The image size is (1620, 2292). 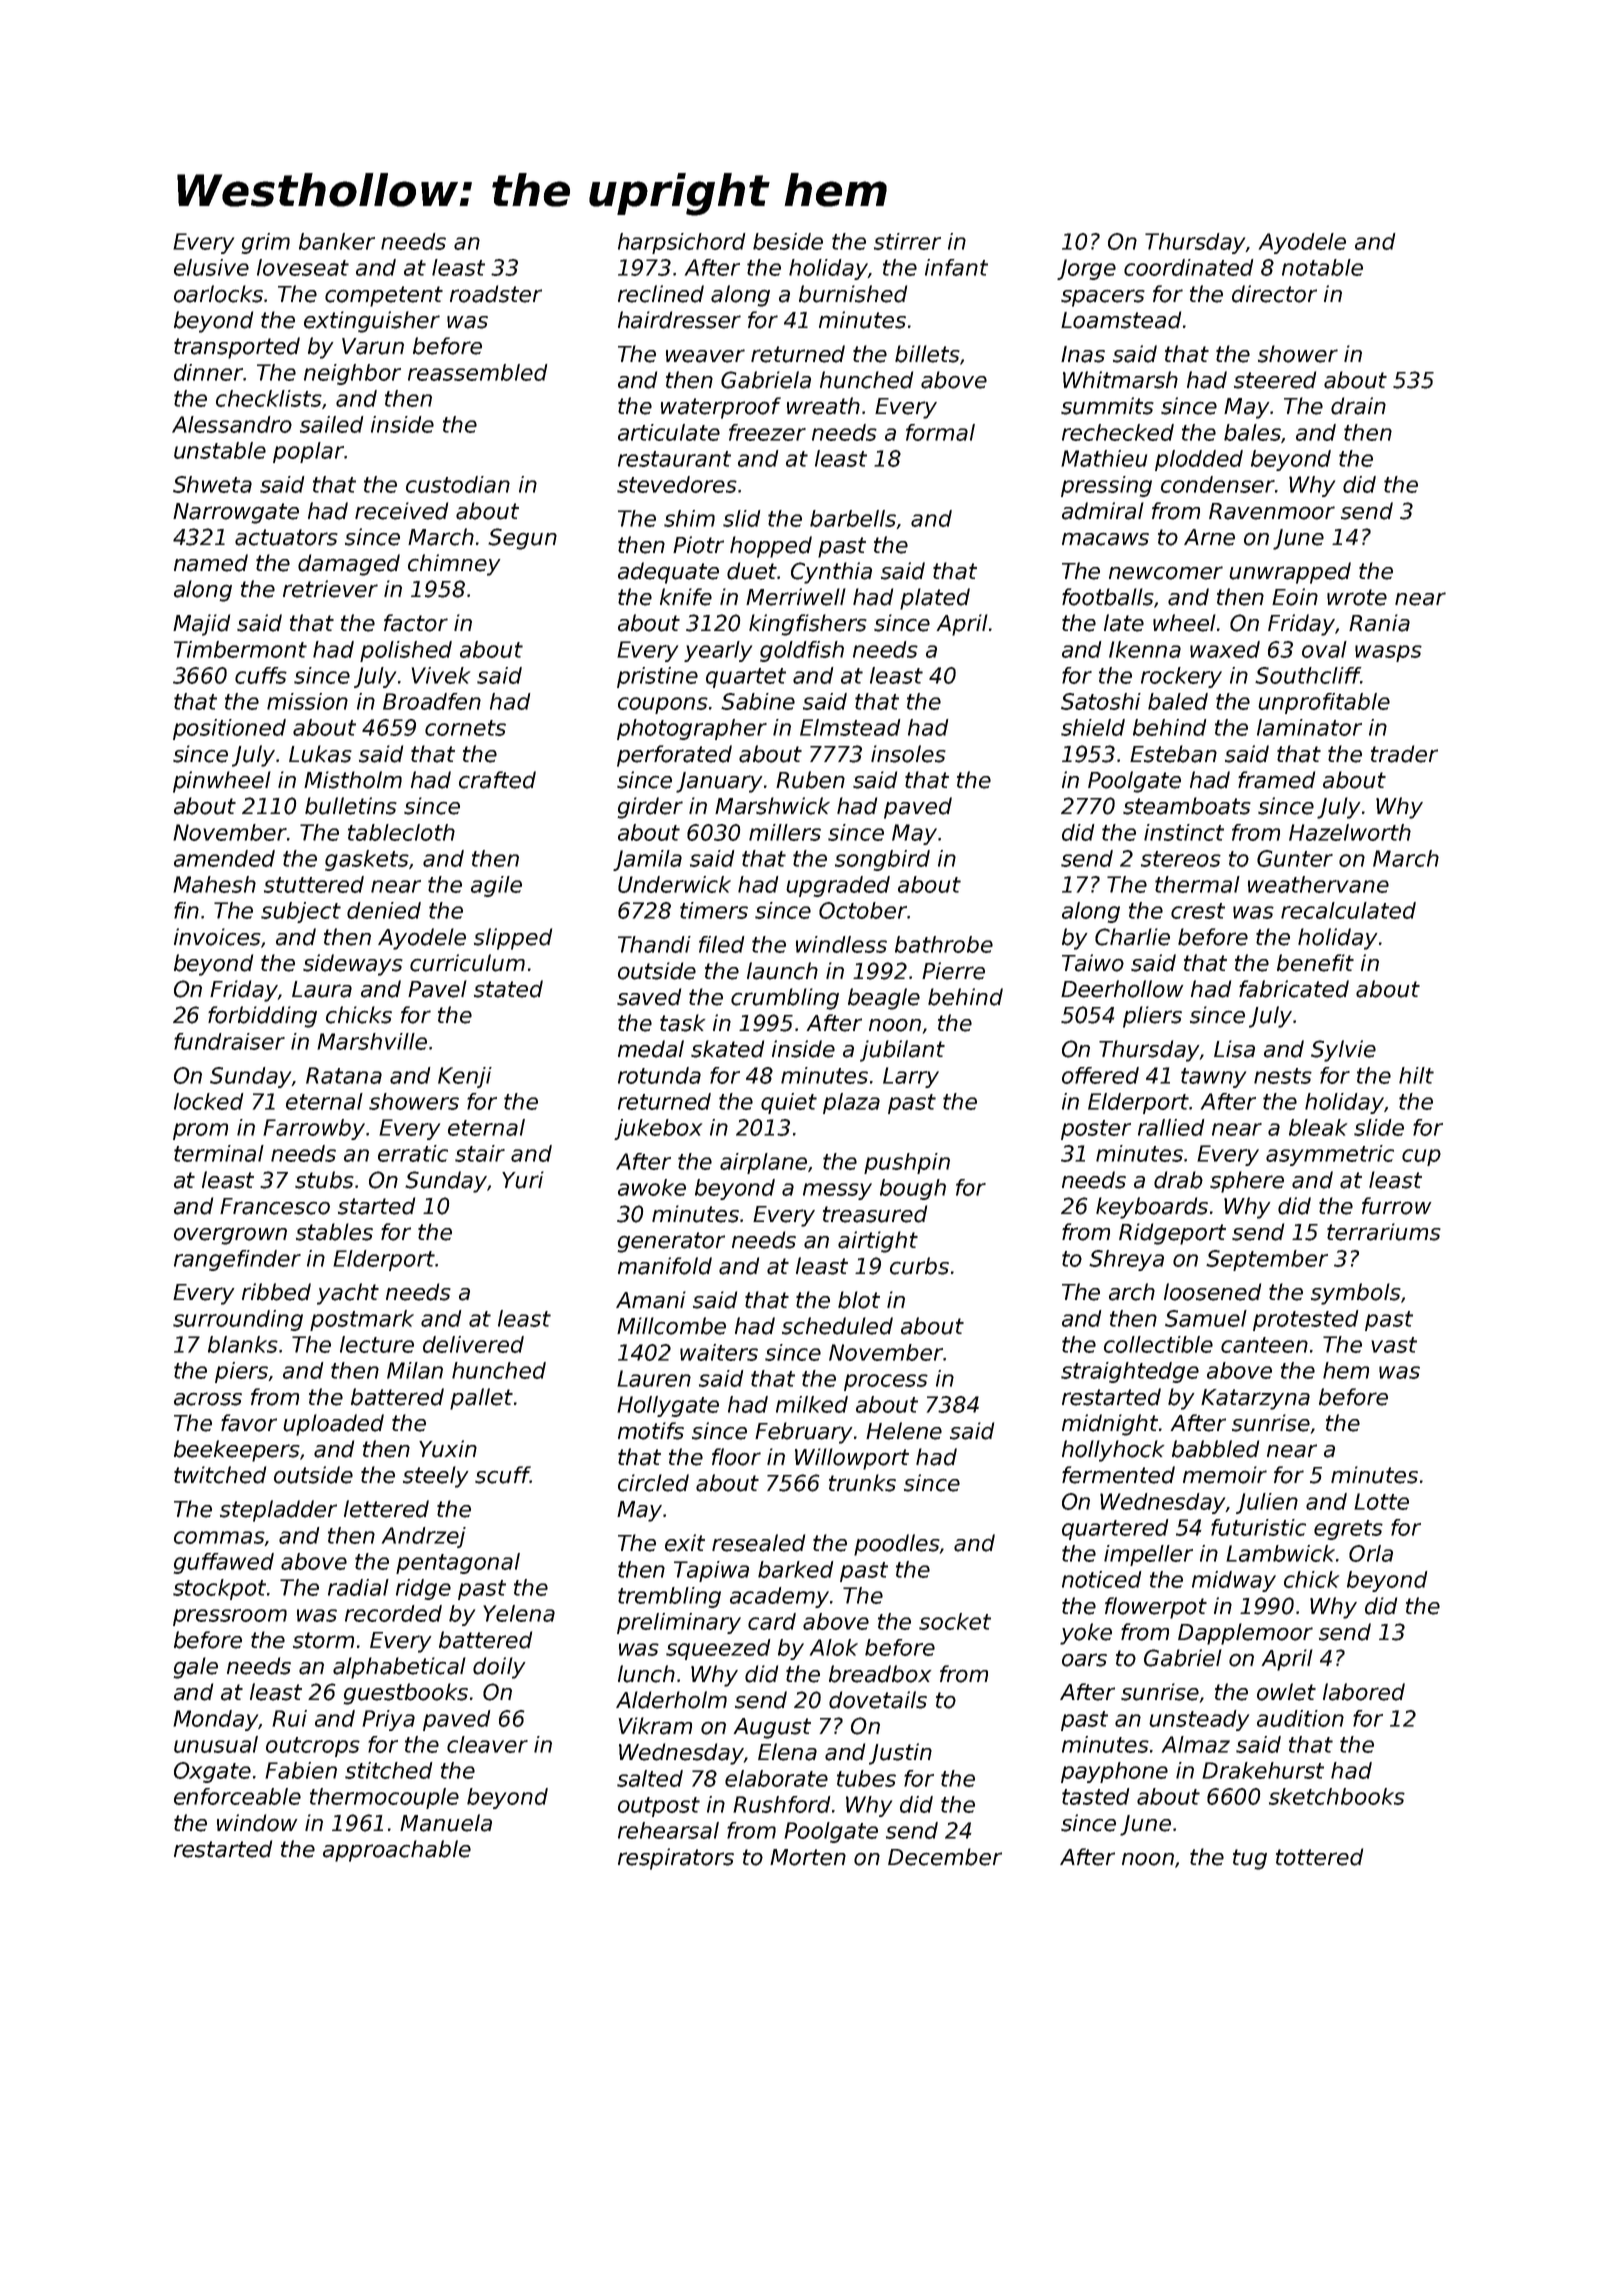 What do you see at coordinates (458, 1563) in the screenshot?
I see `pentagonal` at bounding box center [458, 1563].
